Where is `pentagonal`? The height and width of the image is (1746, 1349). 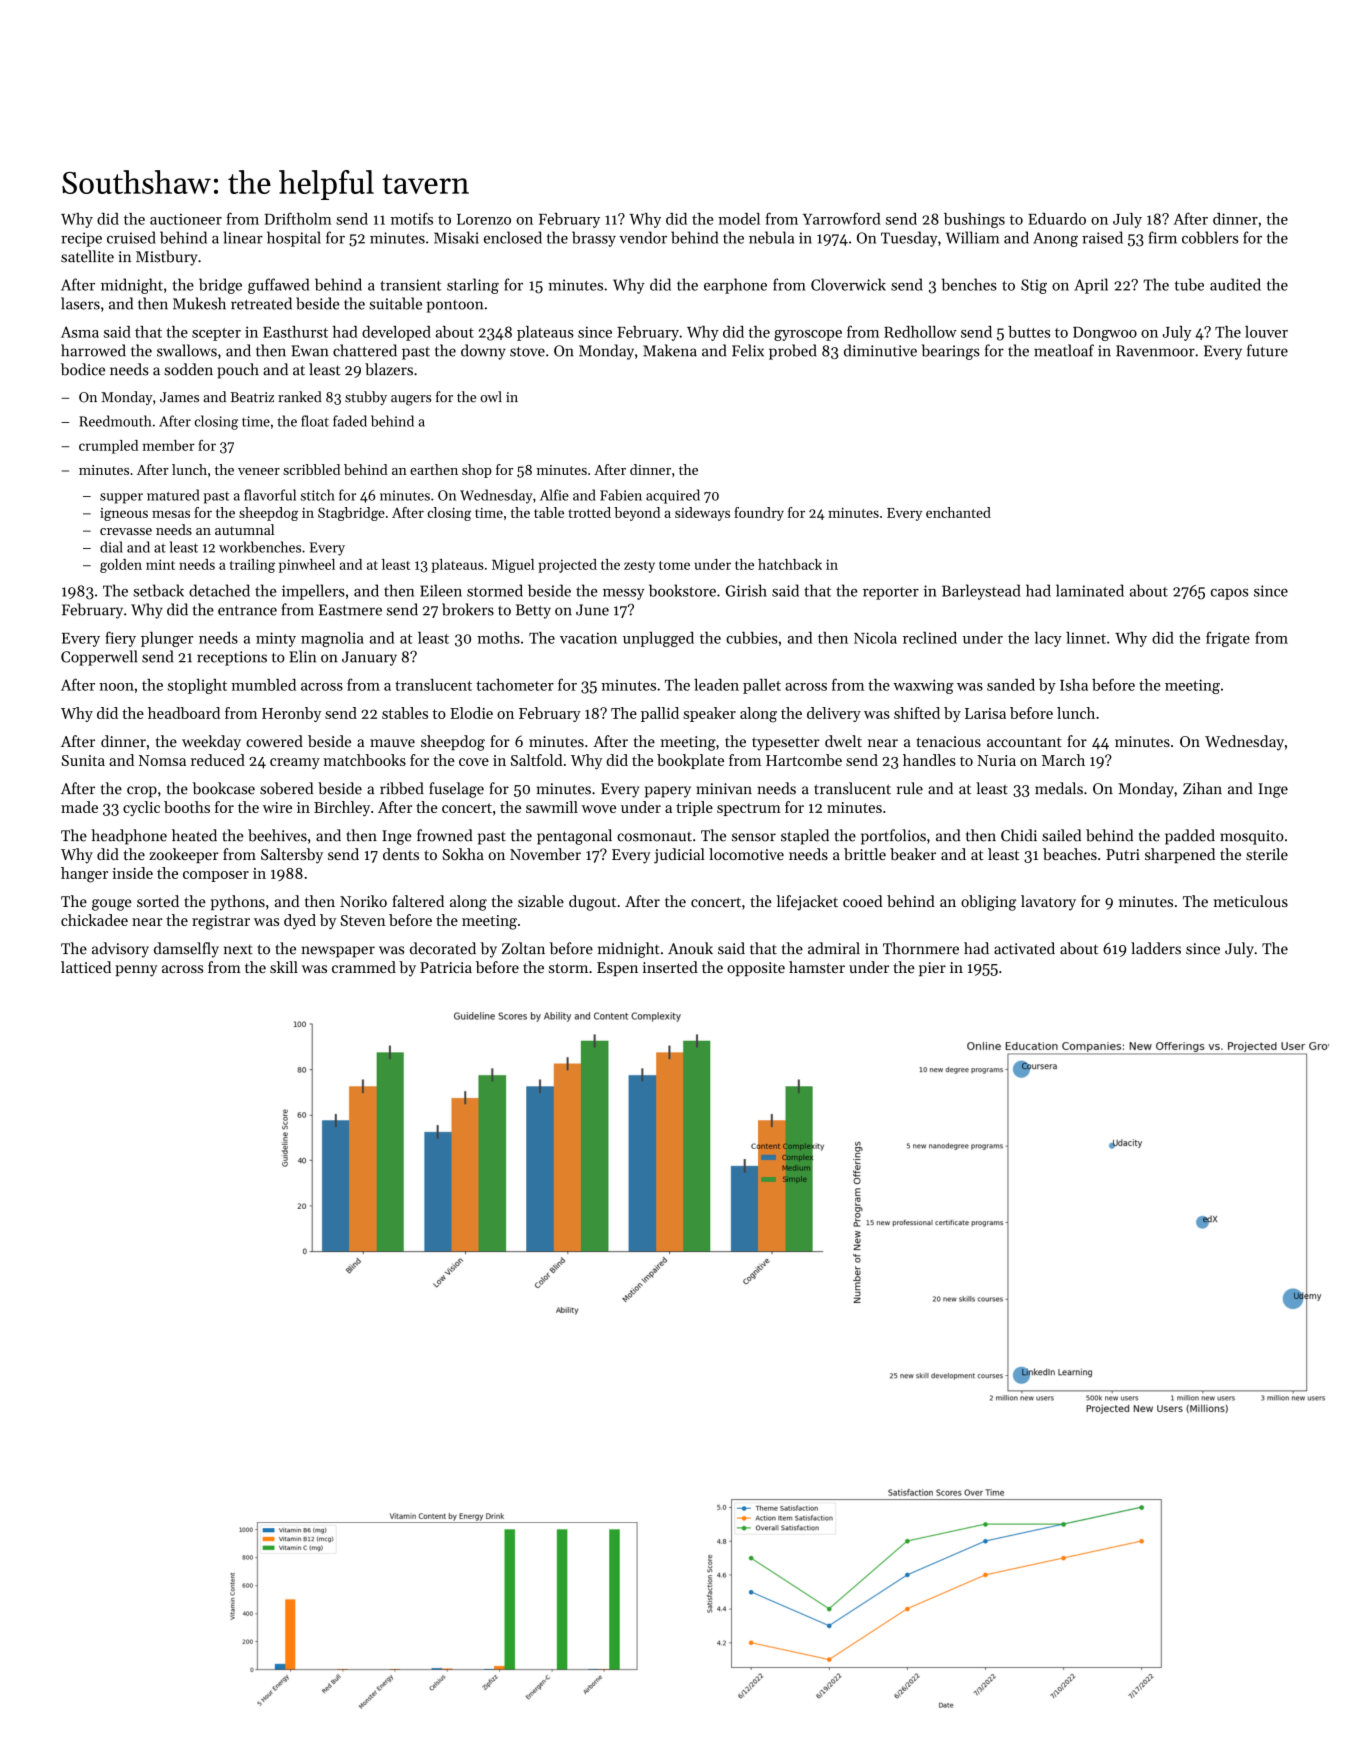 pentagonal is located at coordinates (574, 837).
